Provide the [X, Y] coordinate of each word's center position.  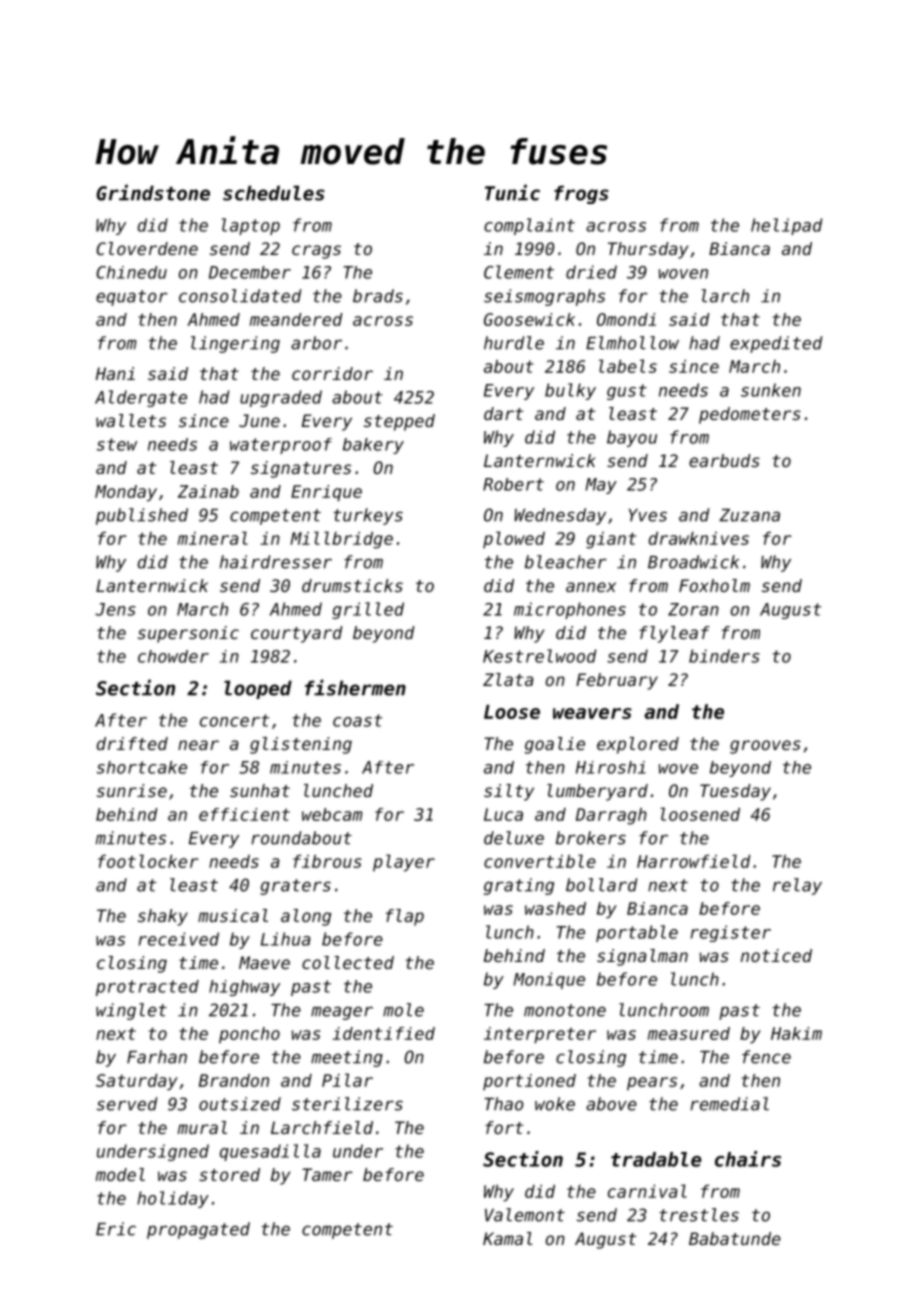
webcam [332, 814]
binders [724, 656]
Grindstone [153, 192]
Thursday [648, 250]
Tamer [327, 1174]
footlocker [148, 861]
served [127, 1104]
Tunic [512, 192]
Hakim [796, 1033]
